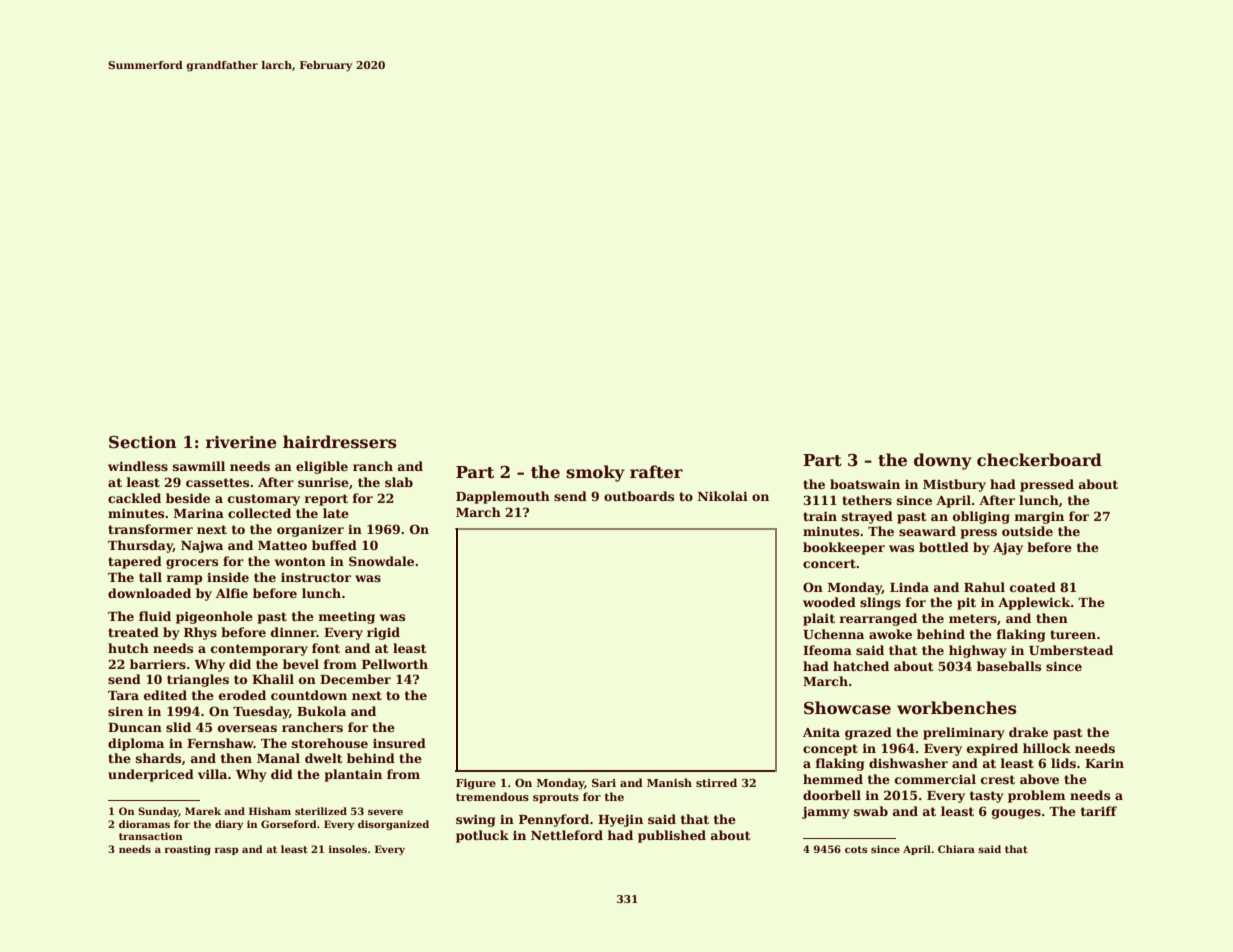 This document has width=1233, height=952. Describe the element at coordinates (821, 732) in the document. I see `Anita` at that location.
